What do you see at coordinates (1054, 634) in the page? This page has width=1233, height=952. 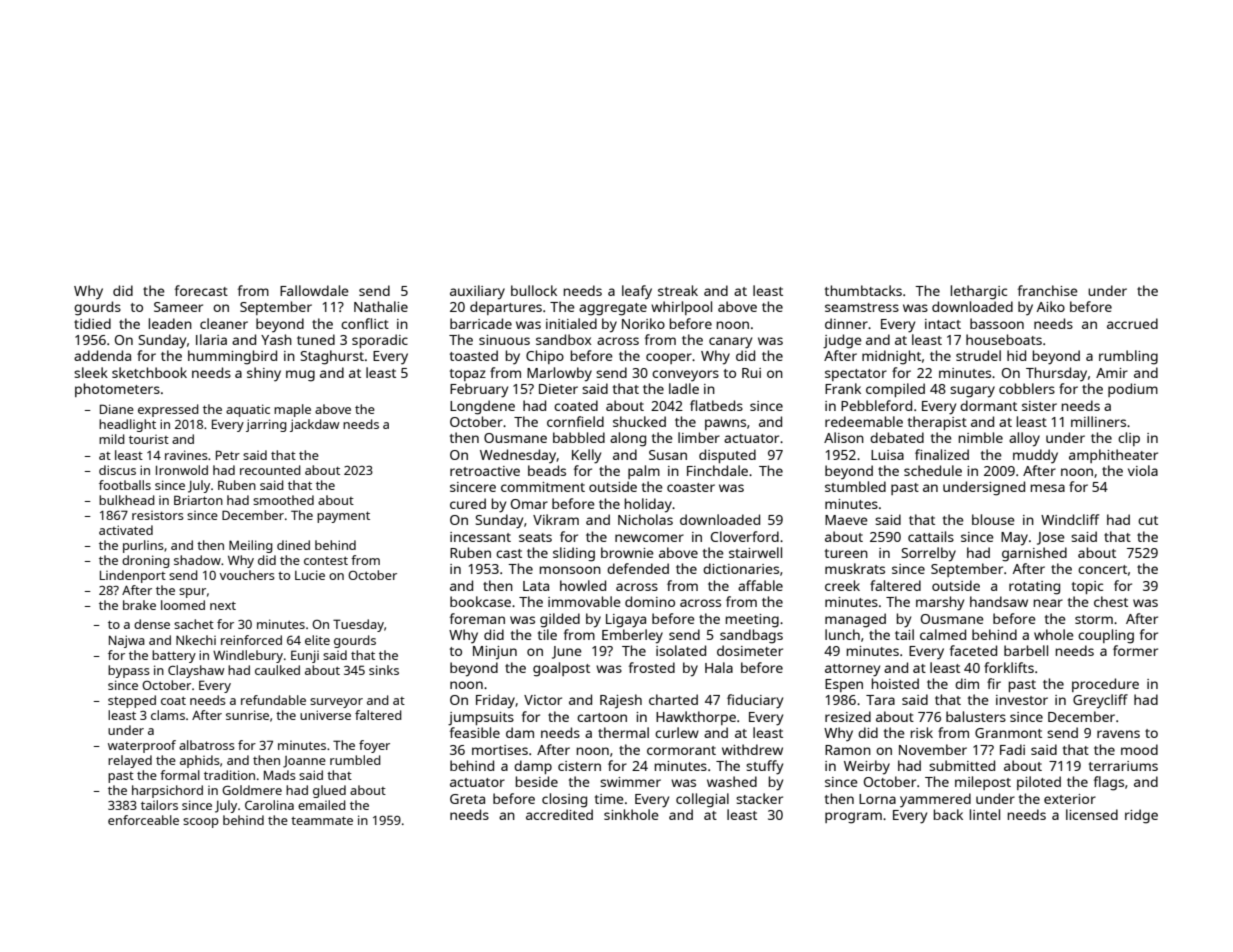 I see `whole` at bounding box center [1054, 634].
